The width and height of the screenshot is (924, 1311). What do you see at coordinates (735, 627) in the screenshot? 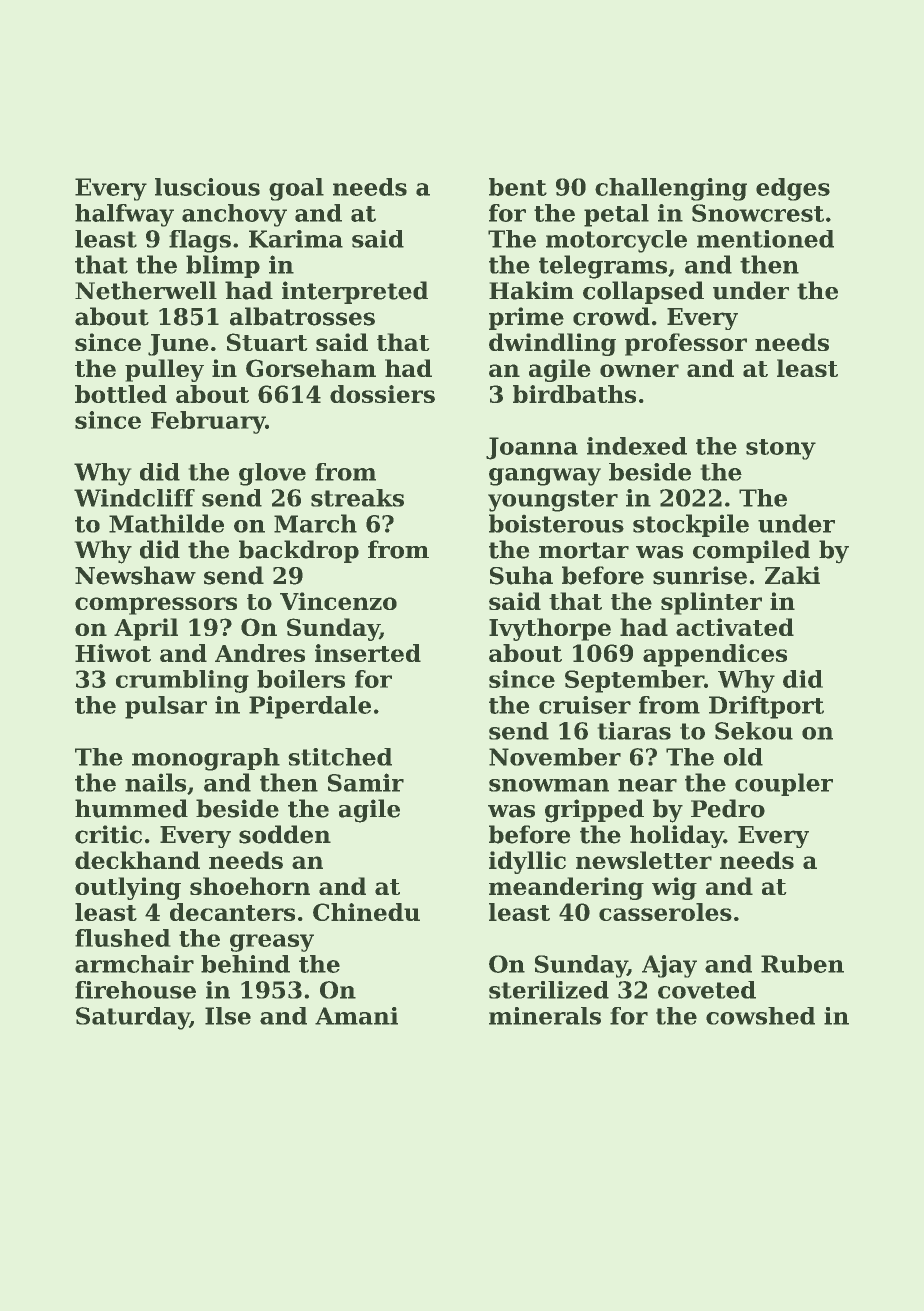
I see `activated` at bounding box center [735, 627].
